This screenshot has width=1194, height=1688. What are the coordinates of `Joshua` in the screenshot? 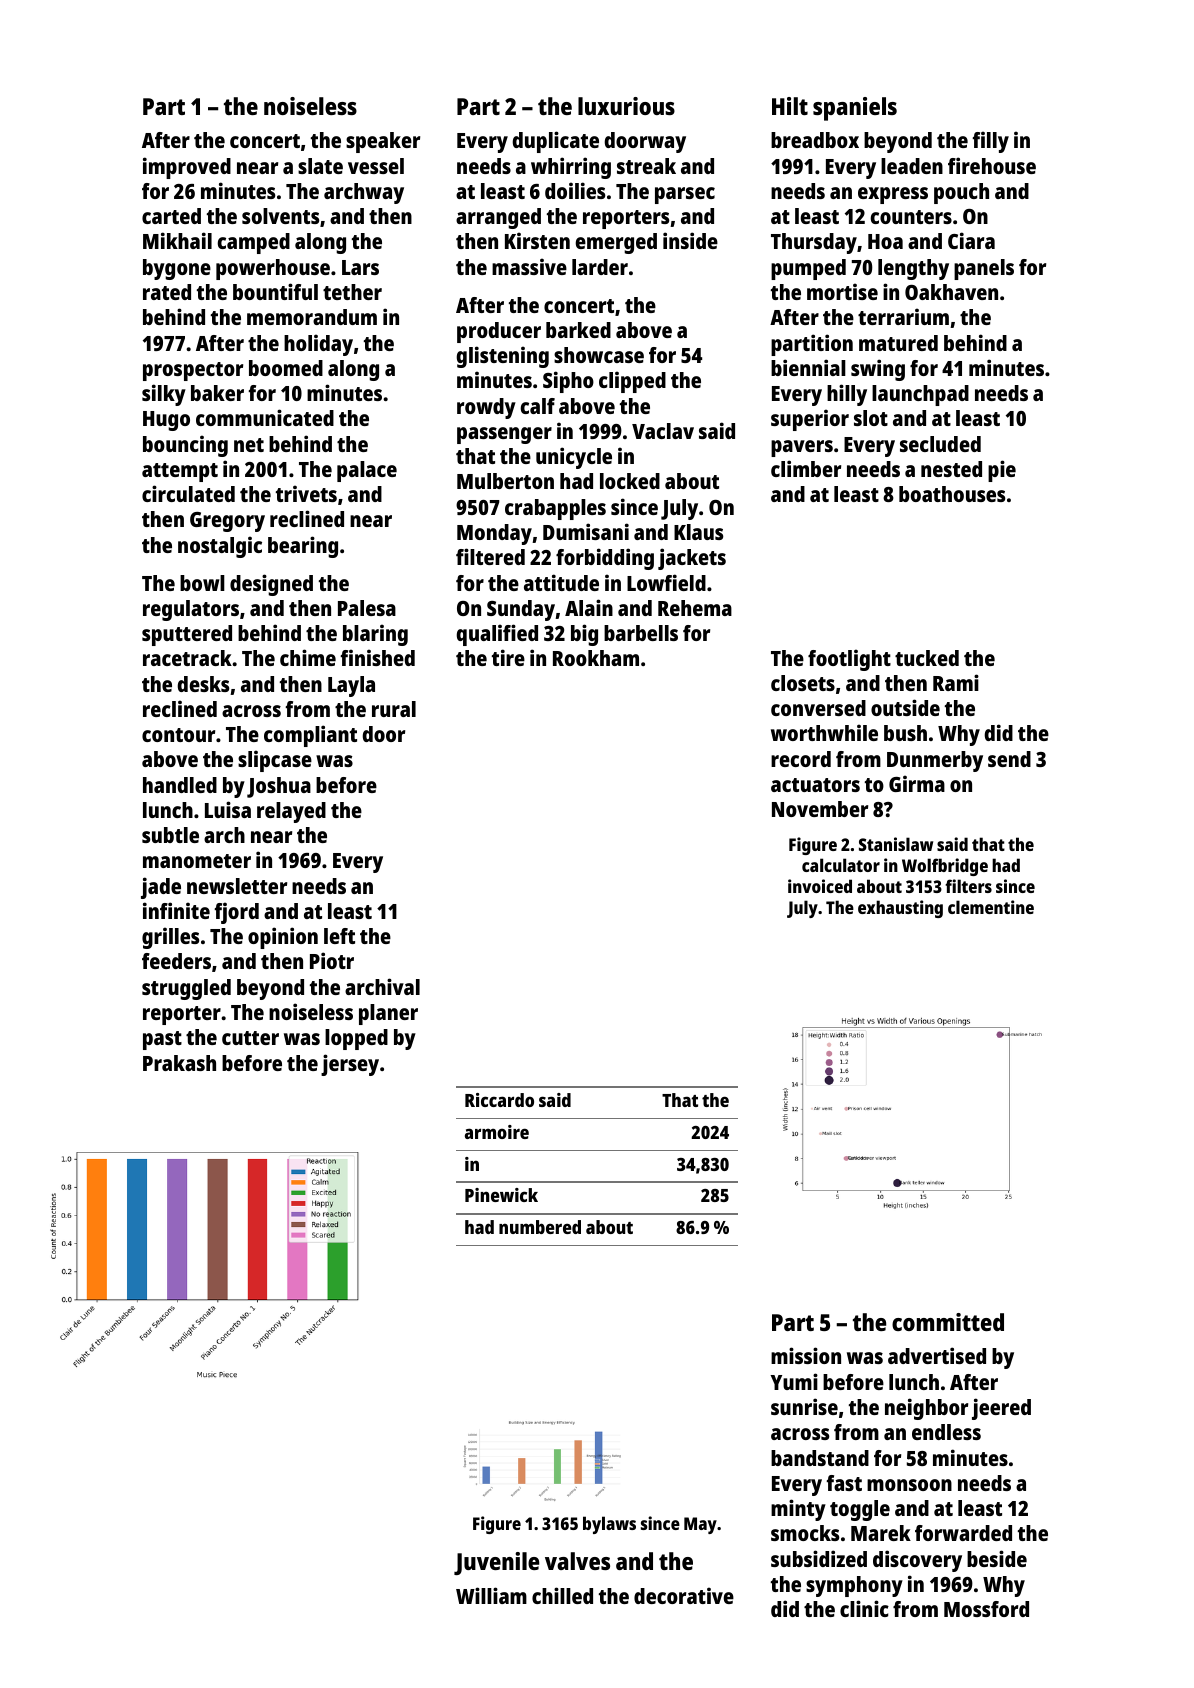 It's located at (279, 787).
